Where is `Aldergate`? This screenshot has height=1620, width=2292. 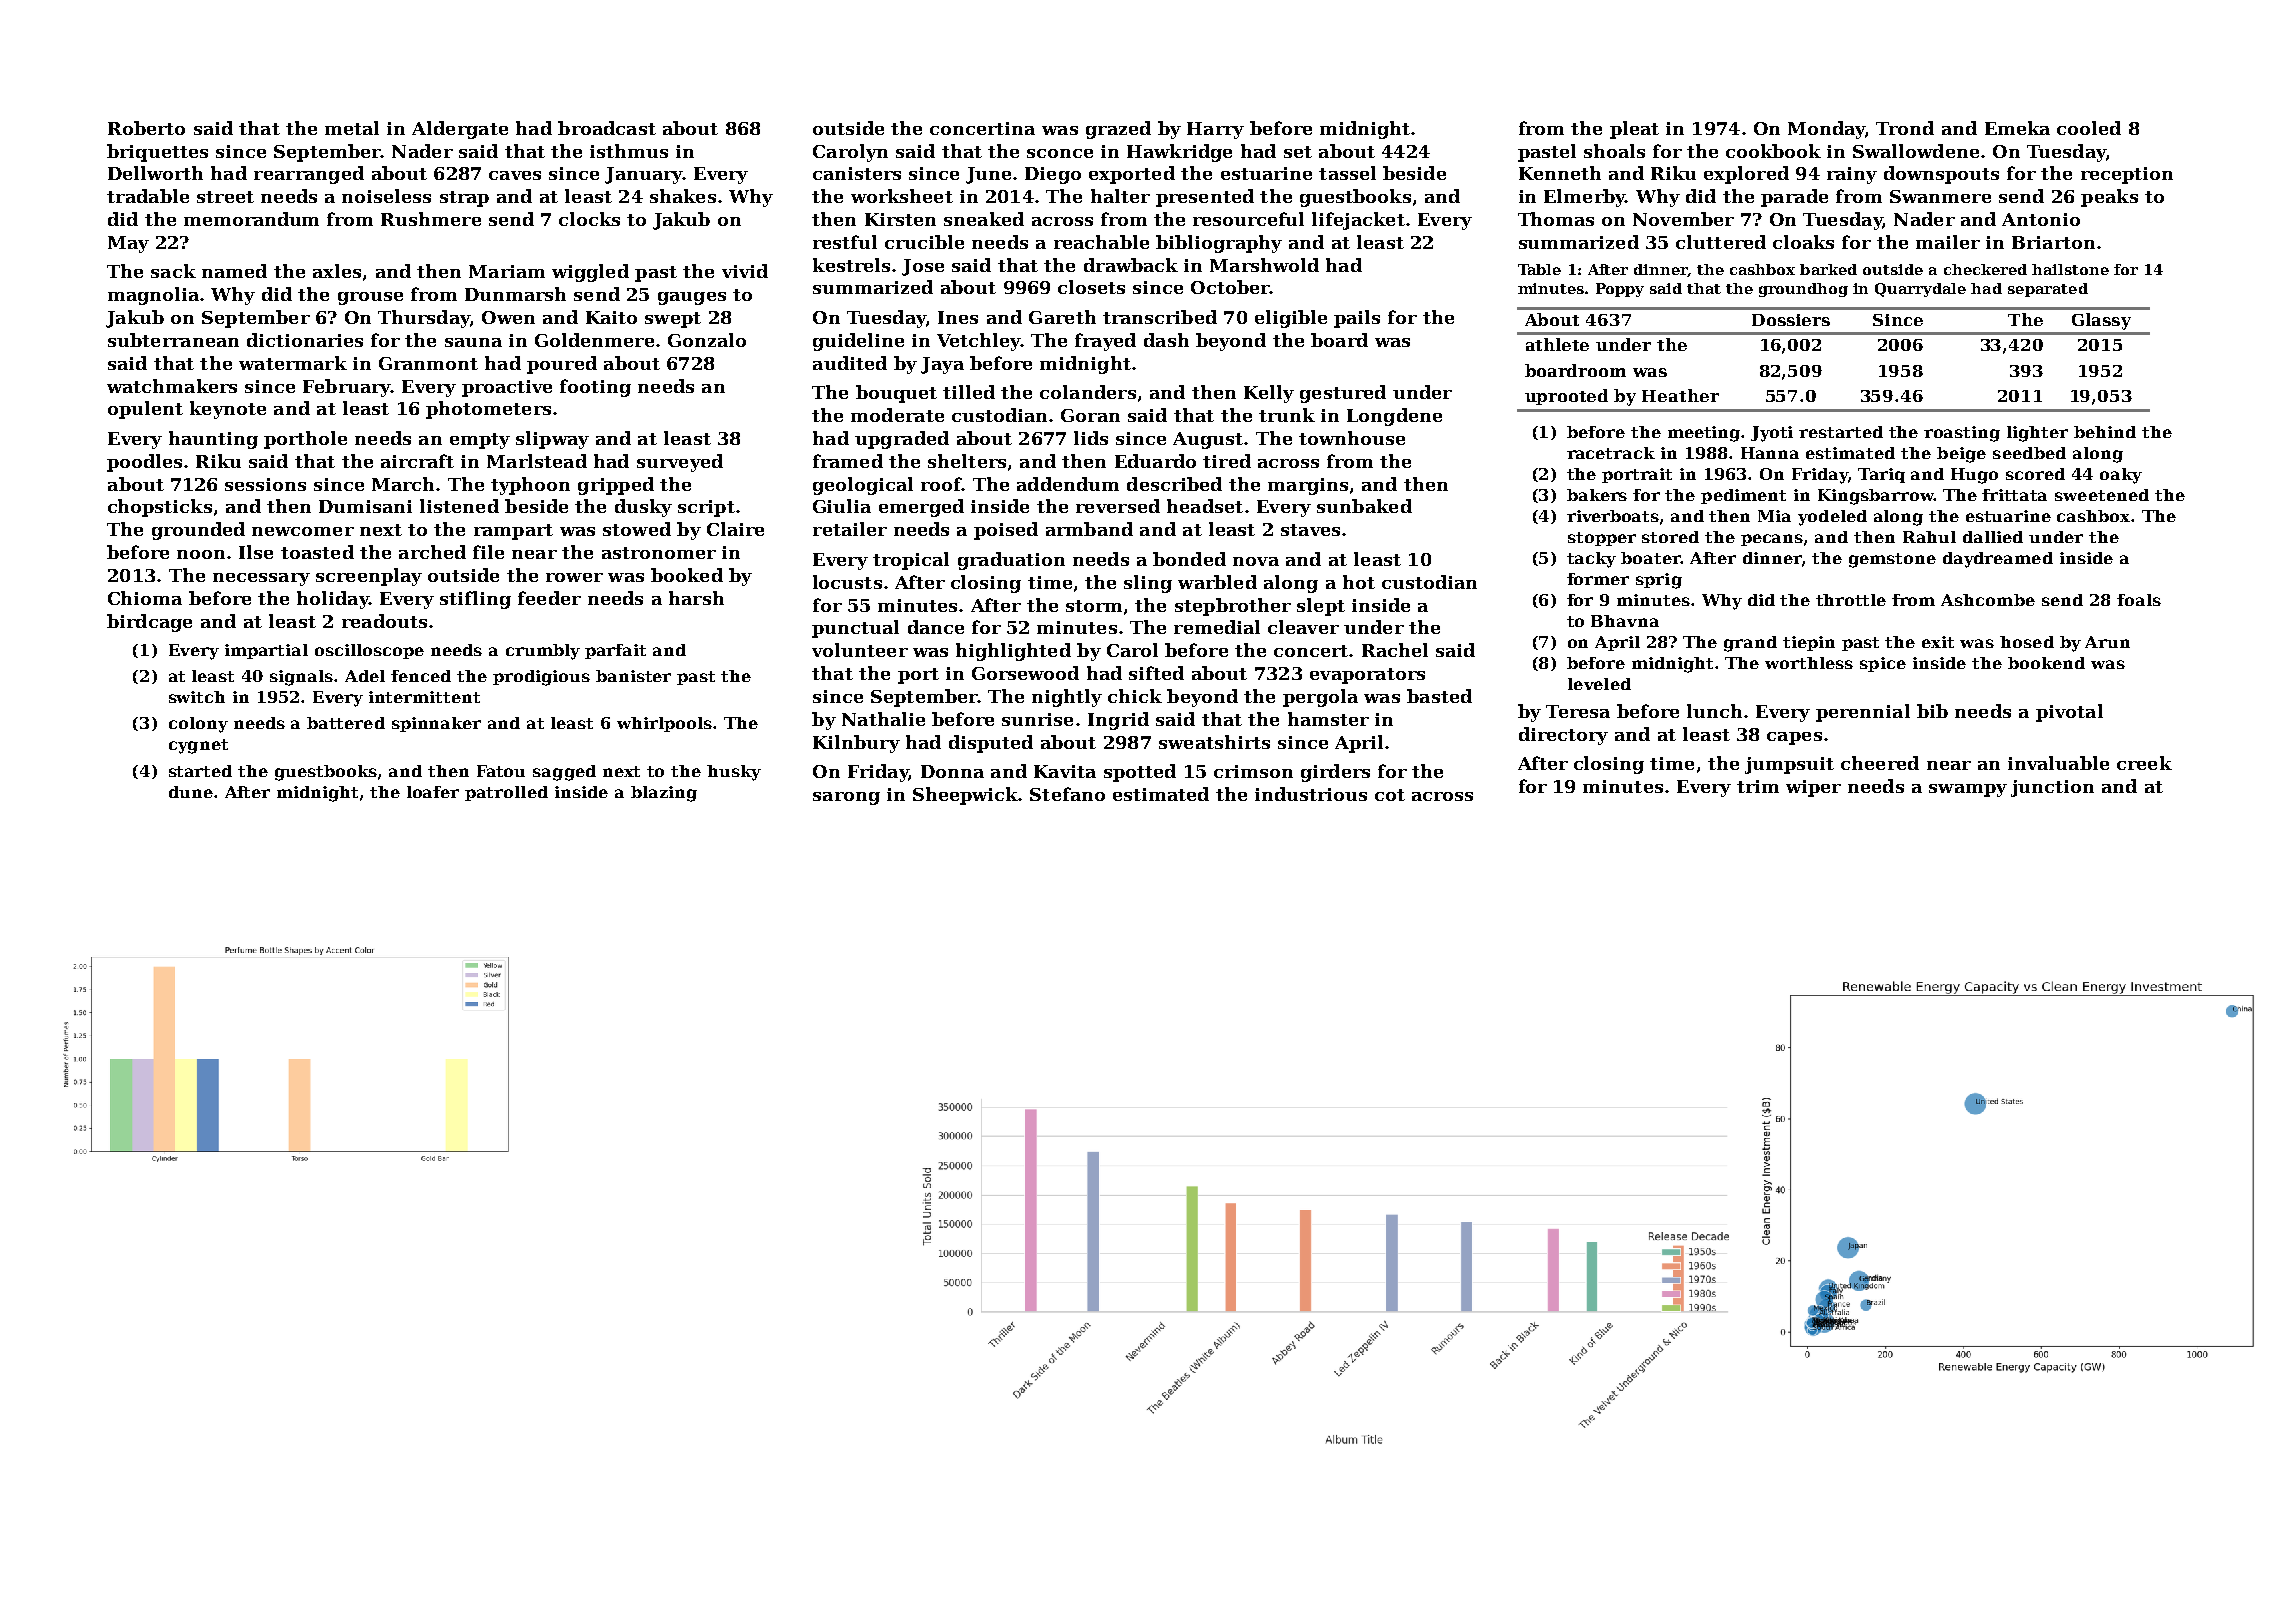 Aldergate is located at coordinates (460, 130).
